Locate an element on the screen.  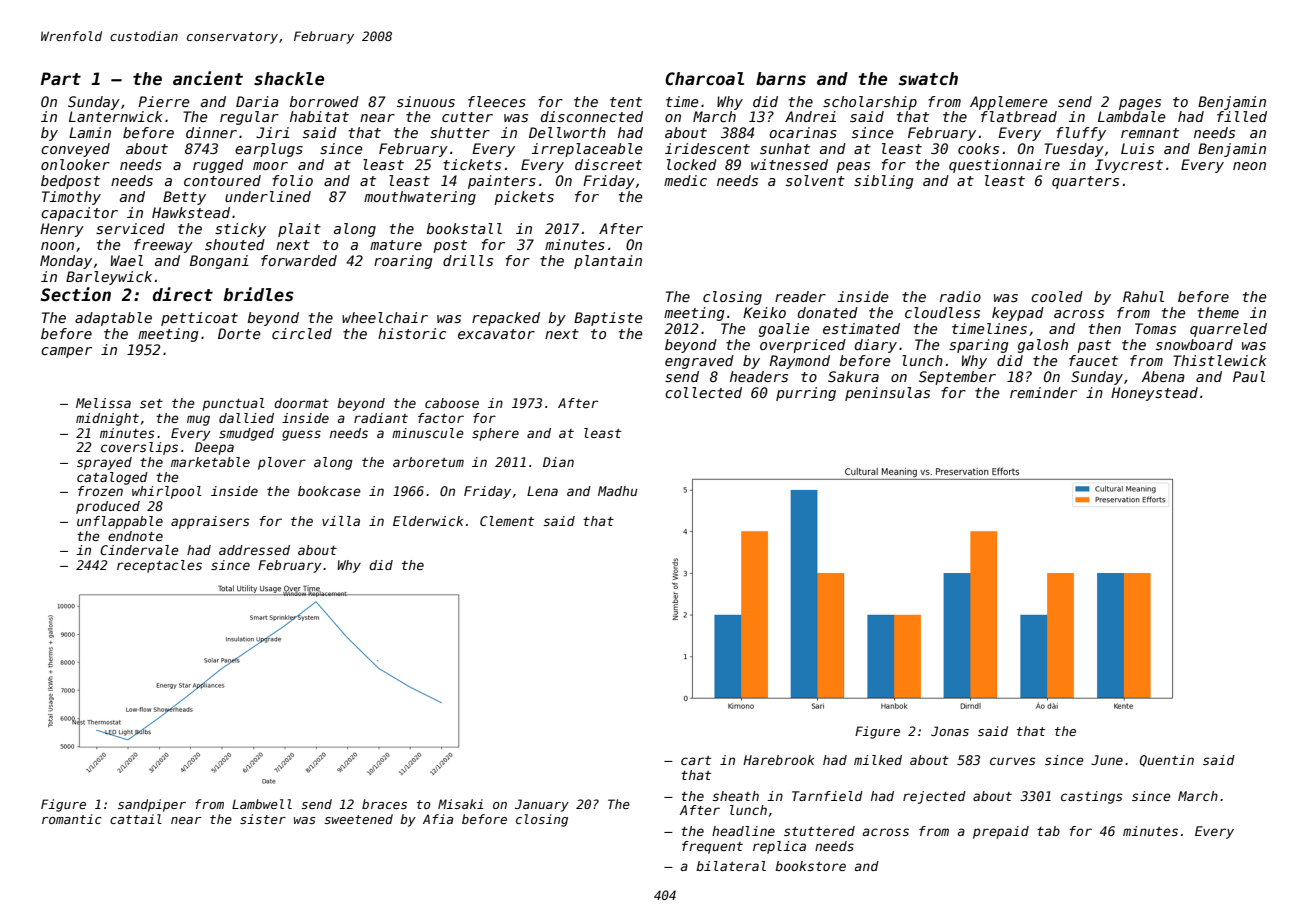
Dorte is located at coordinates (239, 333).
